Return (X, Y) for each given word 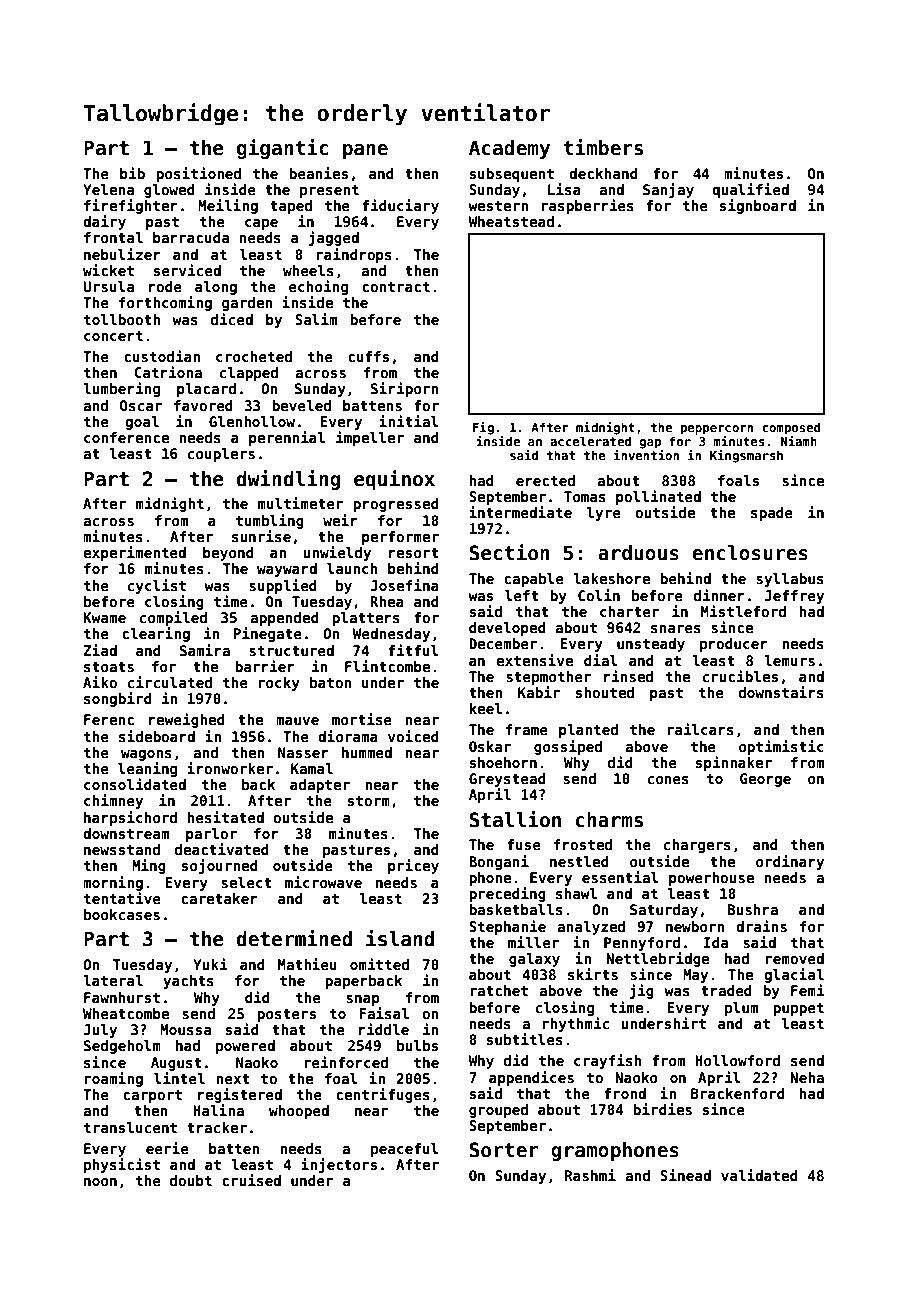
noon (100, 1182)
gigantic (282, 149)
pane (365, 151)
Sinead (685, 1175)
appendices (531, 1078)
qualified (750, 190)
